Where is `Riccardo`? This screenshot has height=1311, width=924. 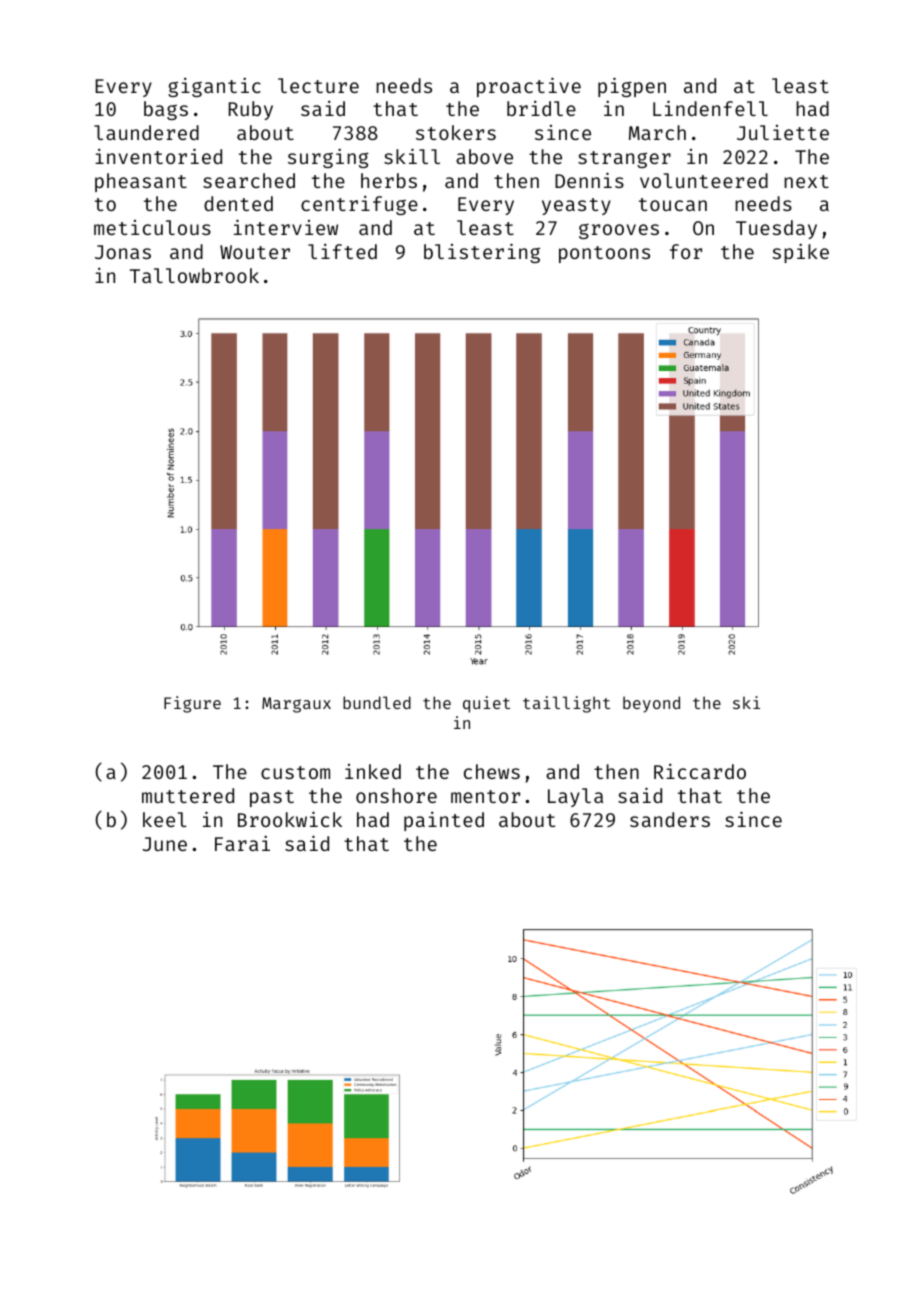
Riccardo is located at coordinates (700, 771).
